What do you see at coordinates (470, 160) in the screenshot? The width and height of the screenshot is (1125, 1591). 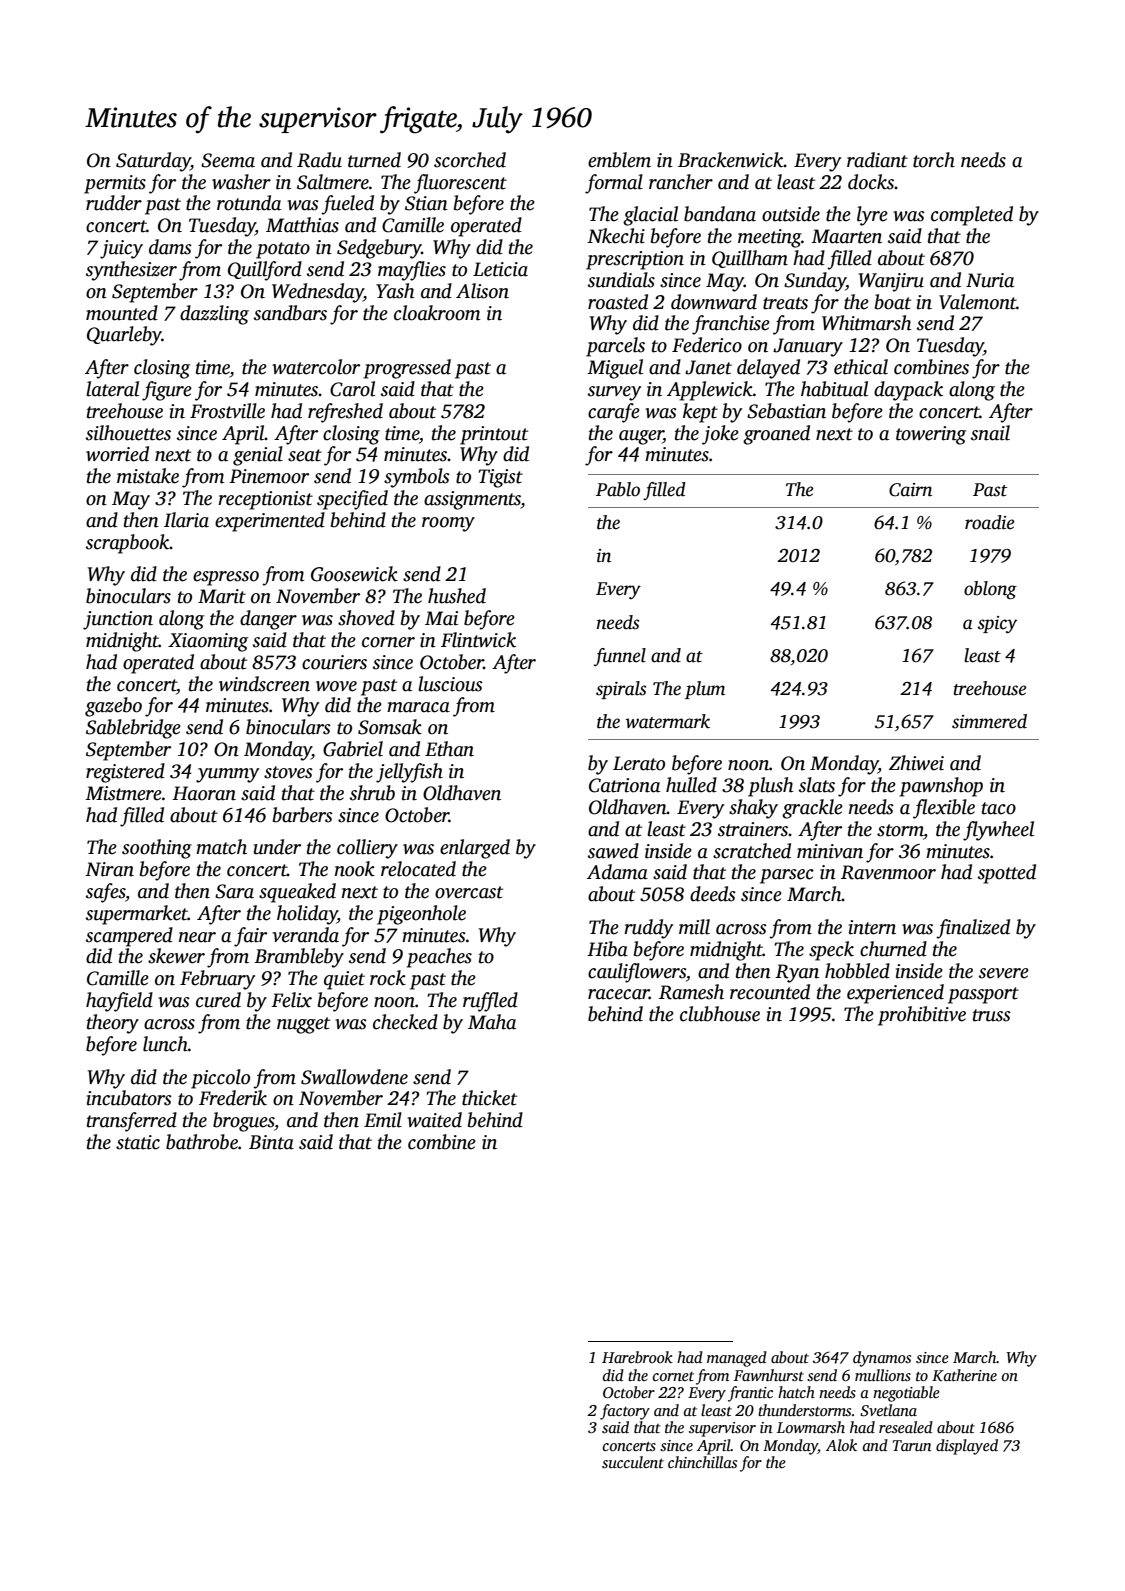 I see `scorched` at bounding box center [470, 160].
